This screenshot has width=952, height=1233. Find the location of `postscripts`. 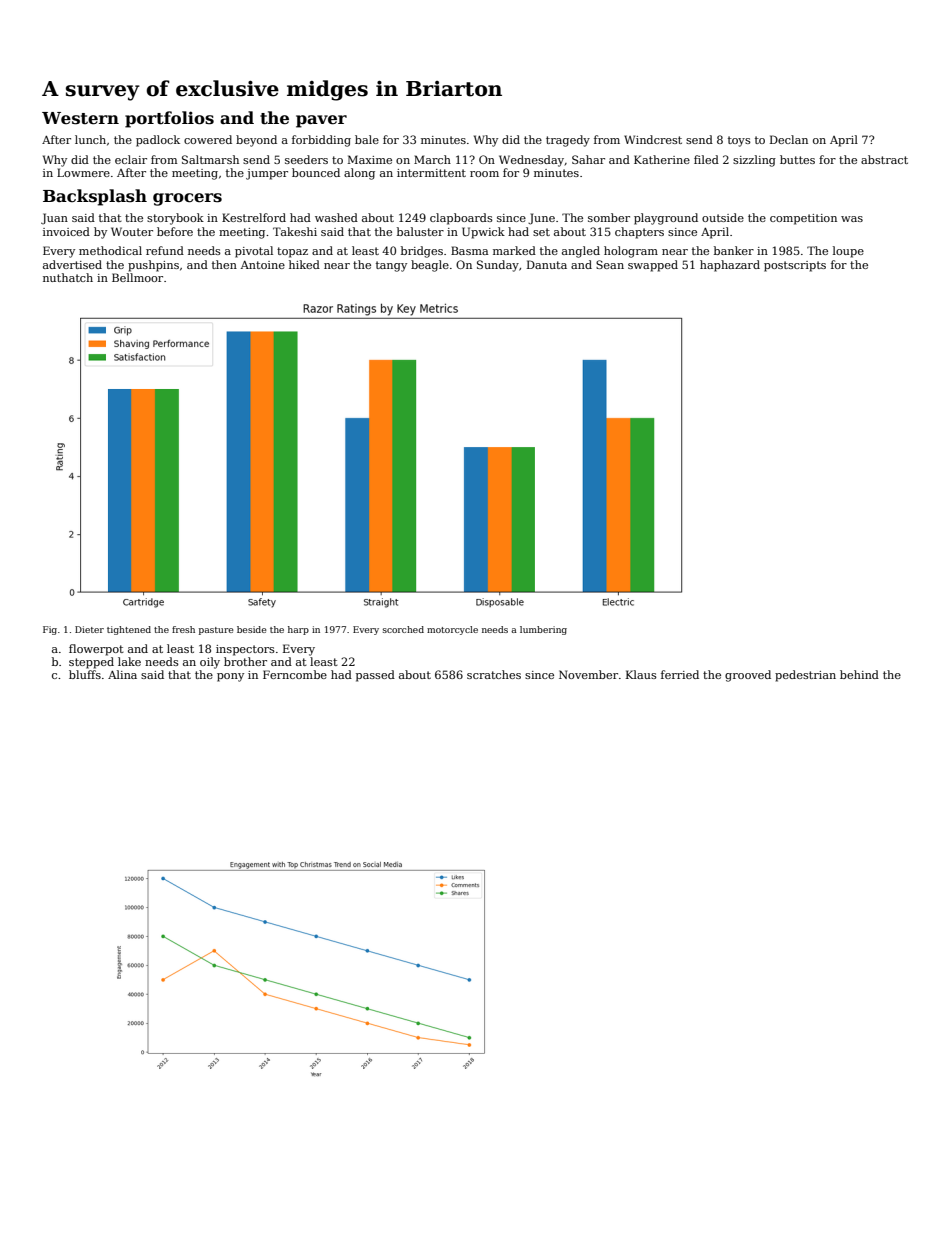

postscripts is located at coordinates (795, 266).
